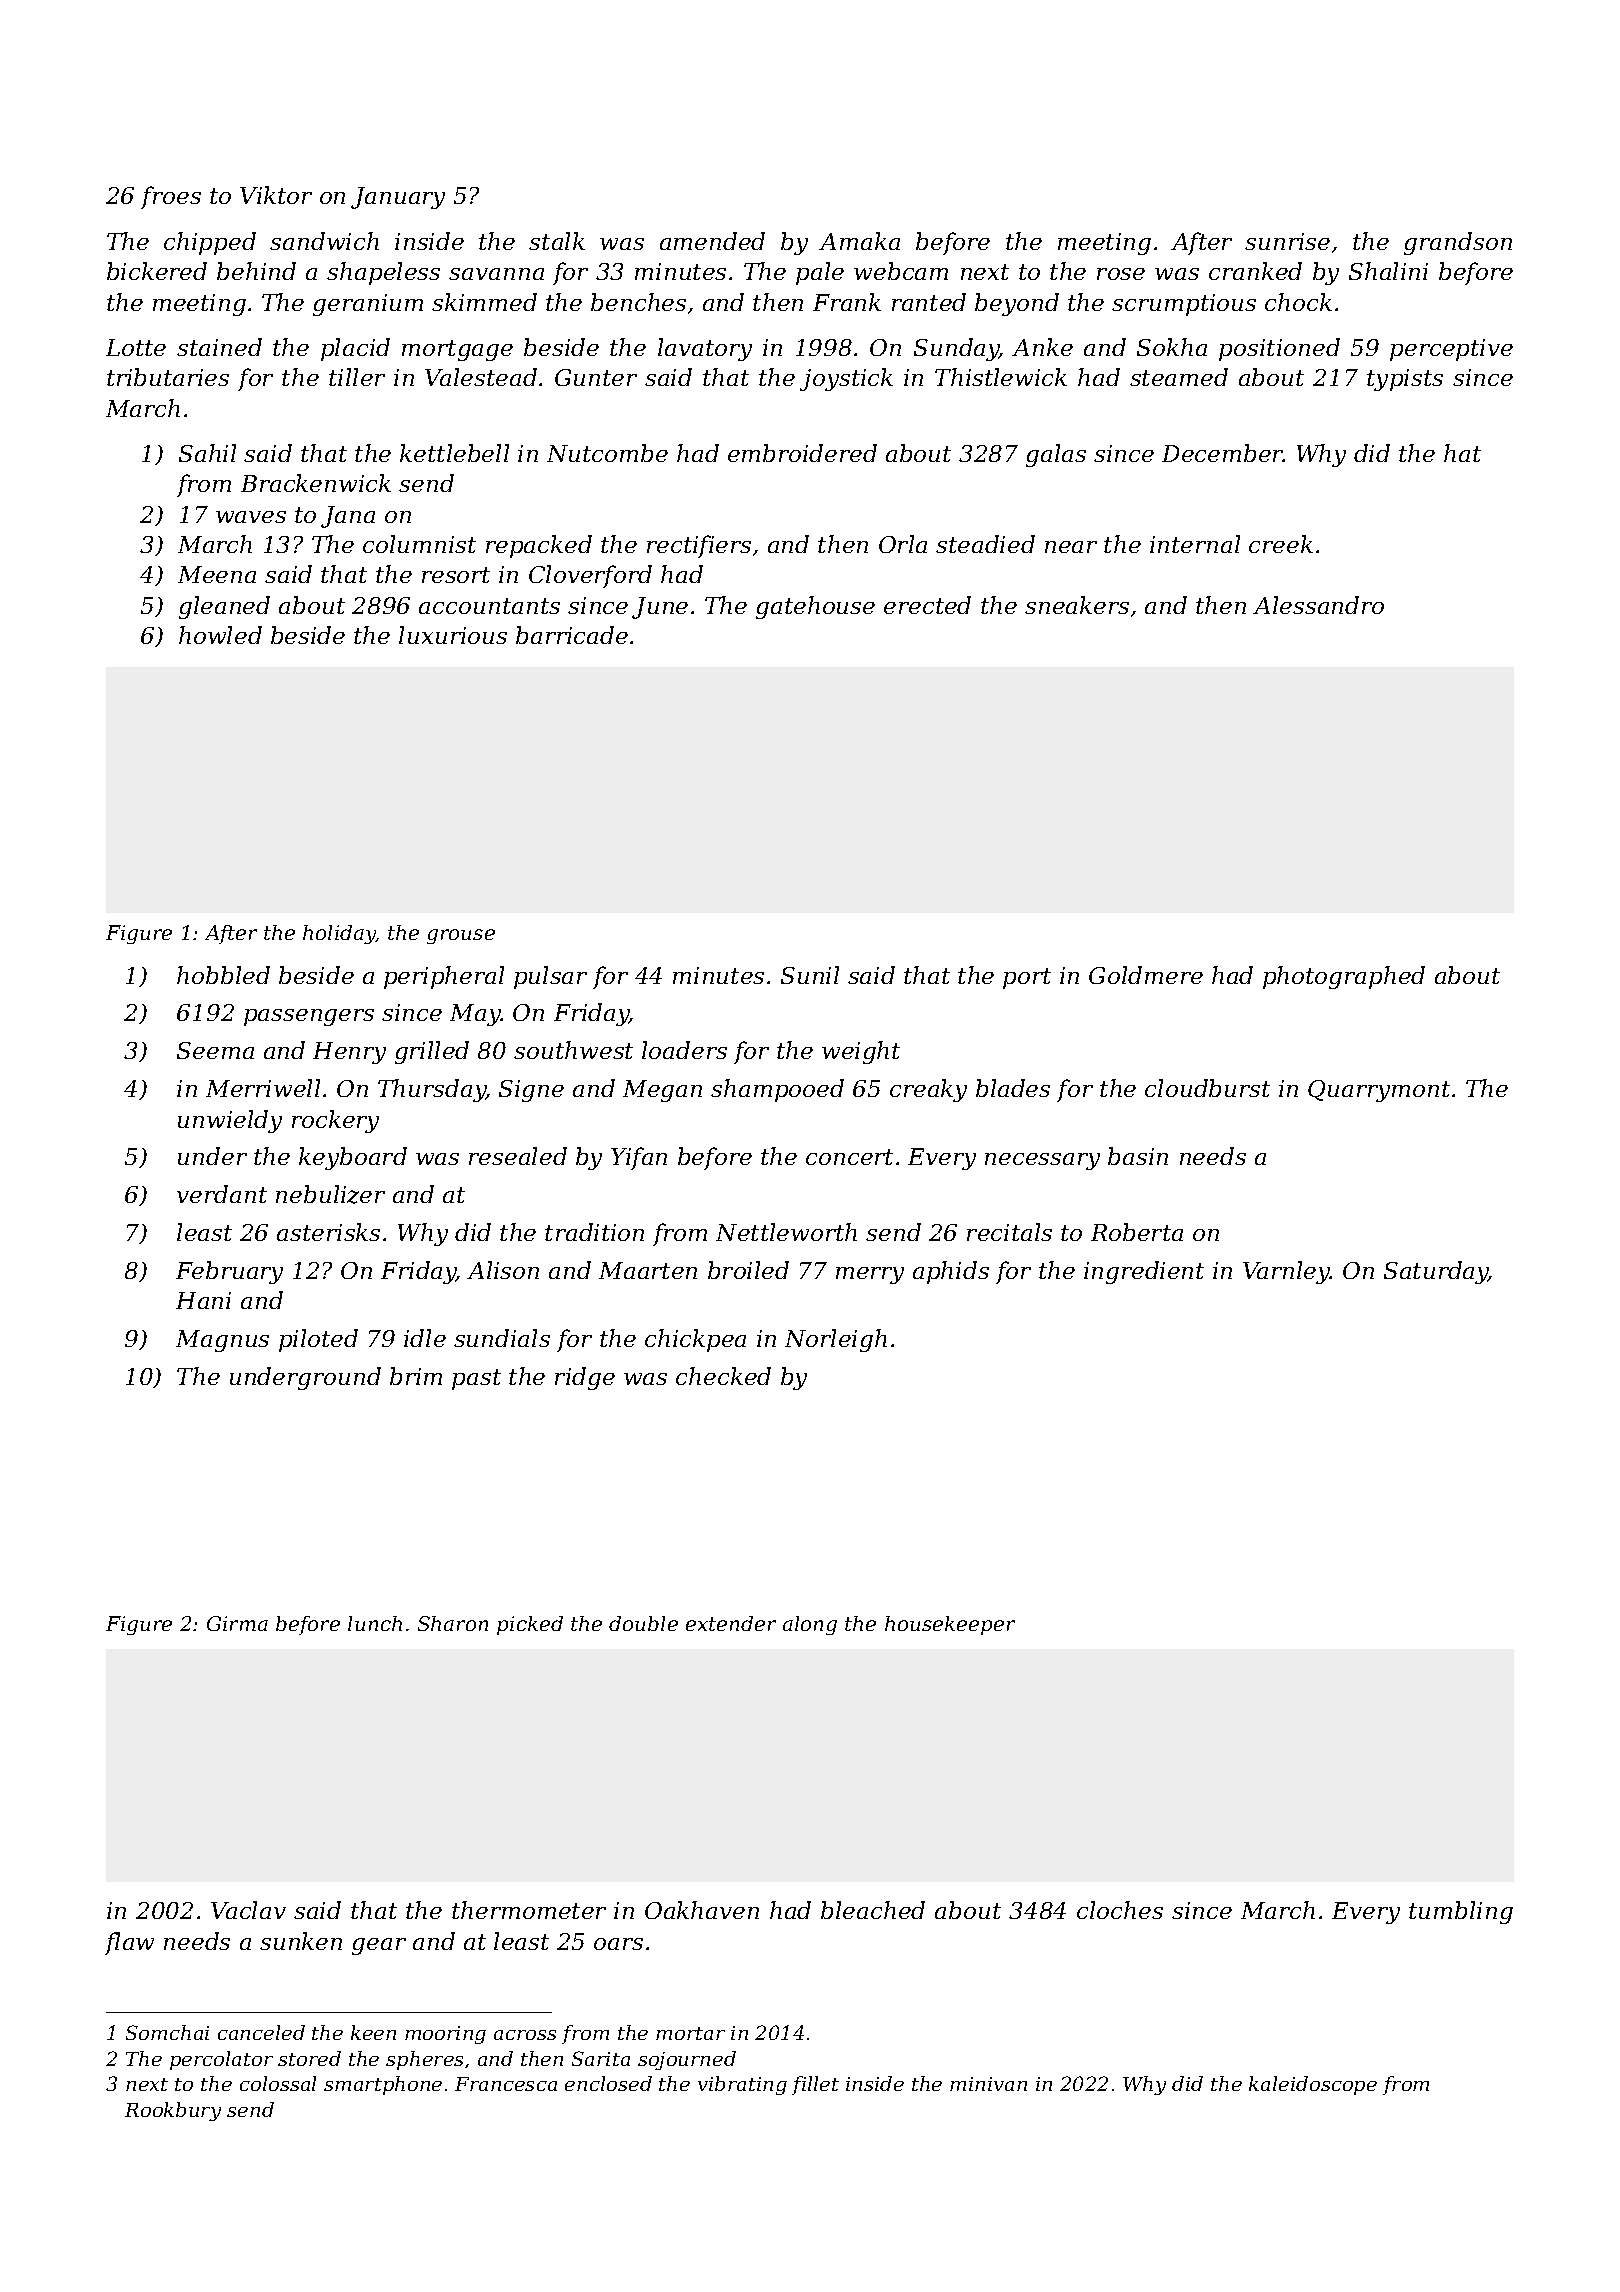 This page has width=1620, height=2292. I want to click on piloted, so click(318, 1340).
